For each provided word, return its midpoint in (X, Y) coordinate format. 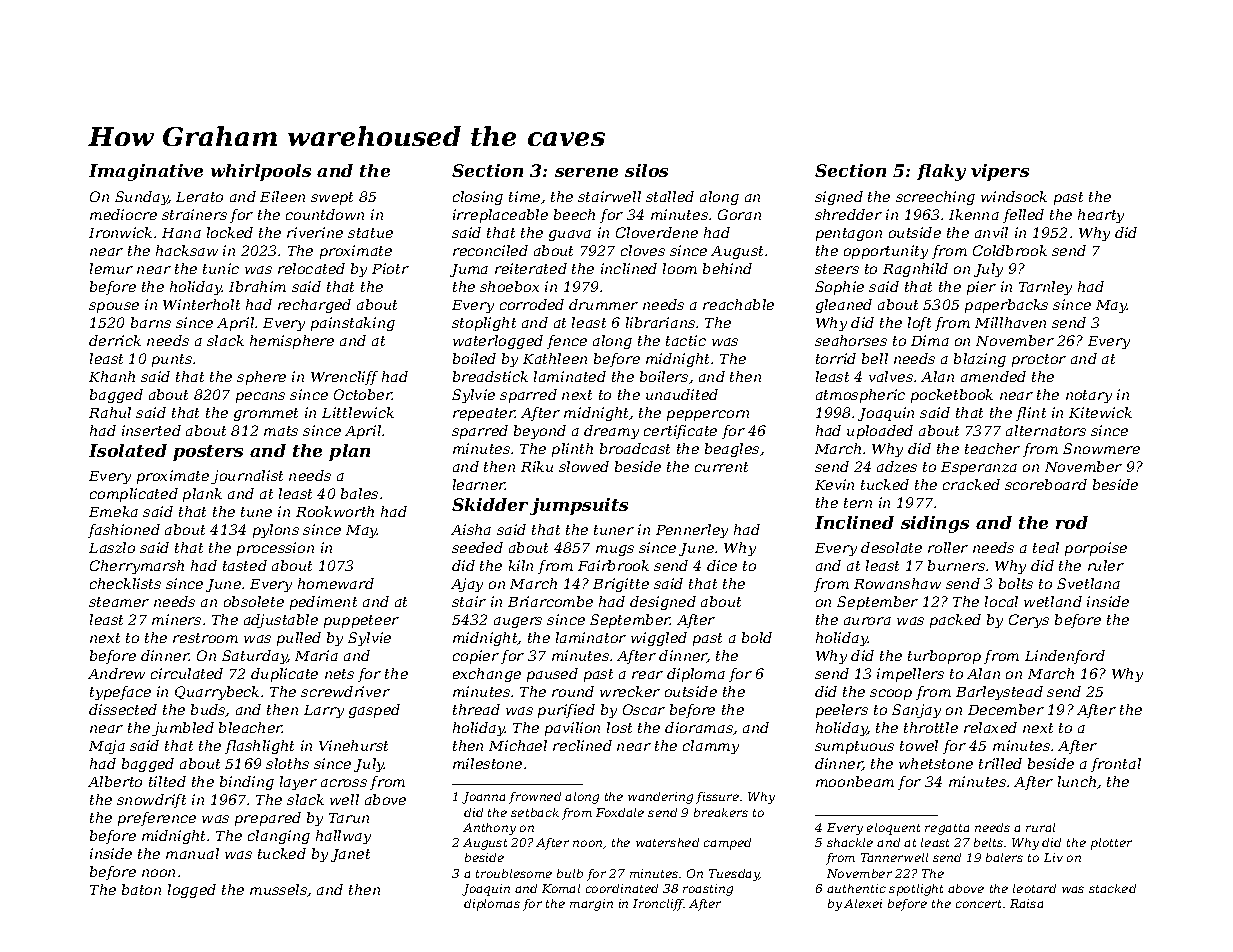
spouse (114, 307)
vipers (1000, 172)
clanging (279, 837)
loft (919, 324)
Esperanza (979, 468)
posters (208, 453)
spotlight (916, 890)
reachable (738, 304)
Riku (537, 466)
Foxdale (620, 812)
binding (247, 783)
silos (646, 170)
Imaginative (146, 172)
